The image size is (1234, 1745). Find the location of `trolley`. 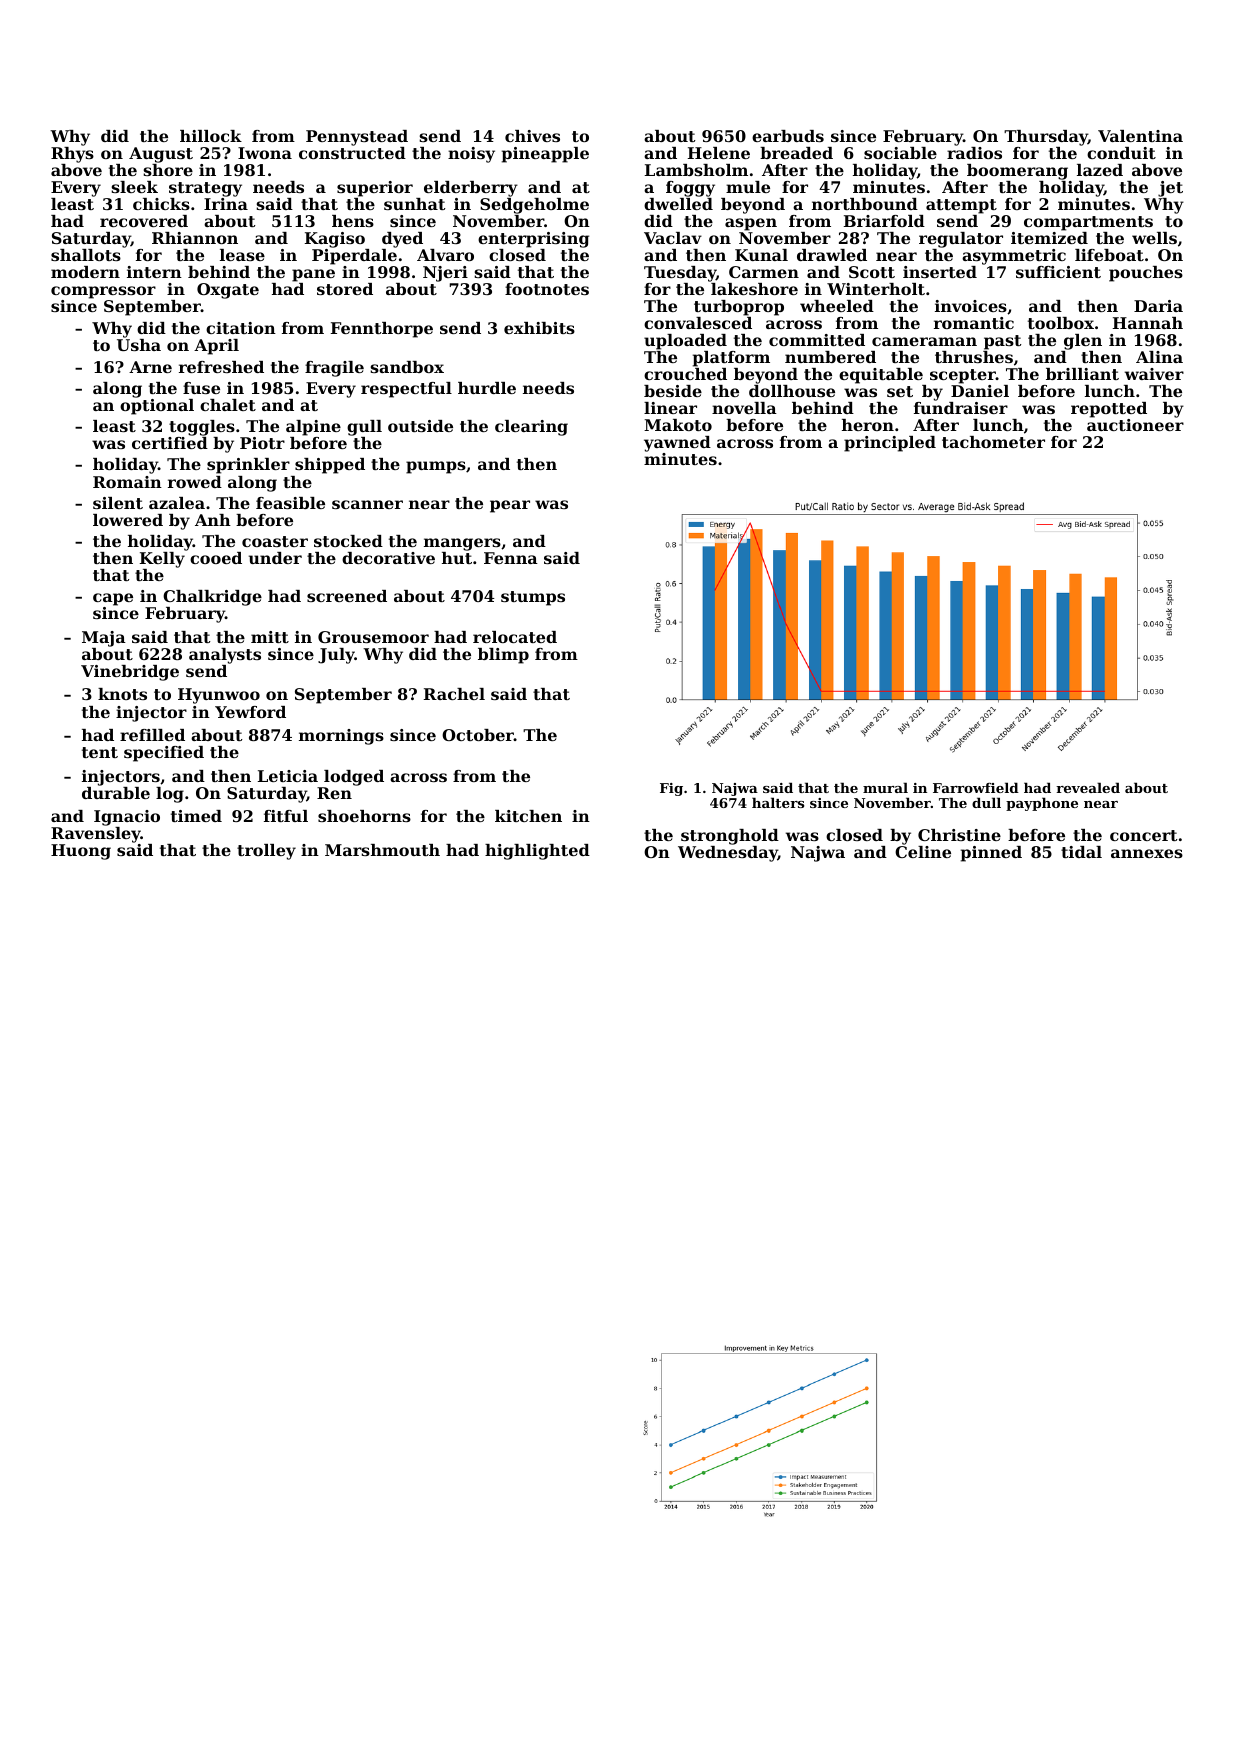

trolley is located at coordinates (266, 852).
